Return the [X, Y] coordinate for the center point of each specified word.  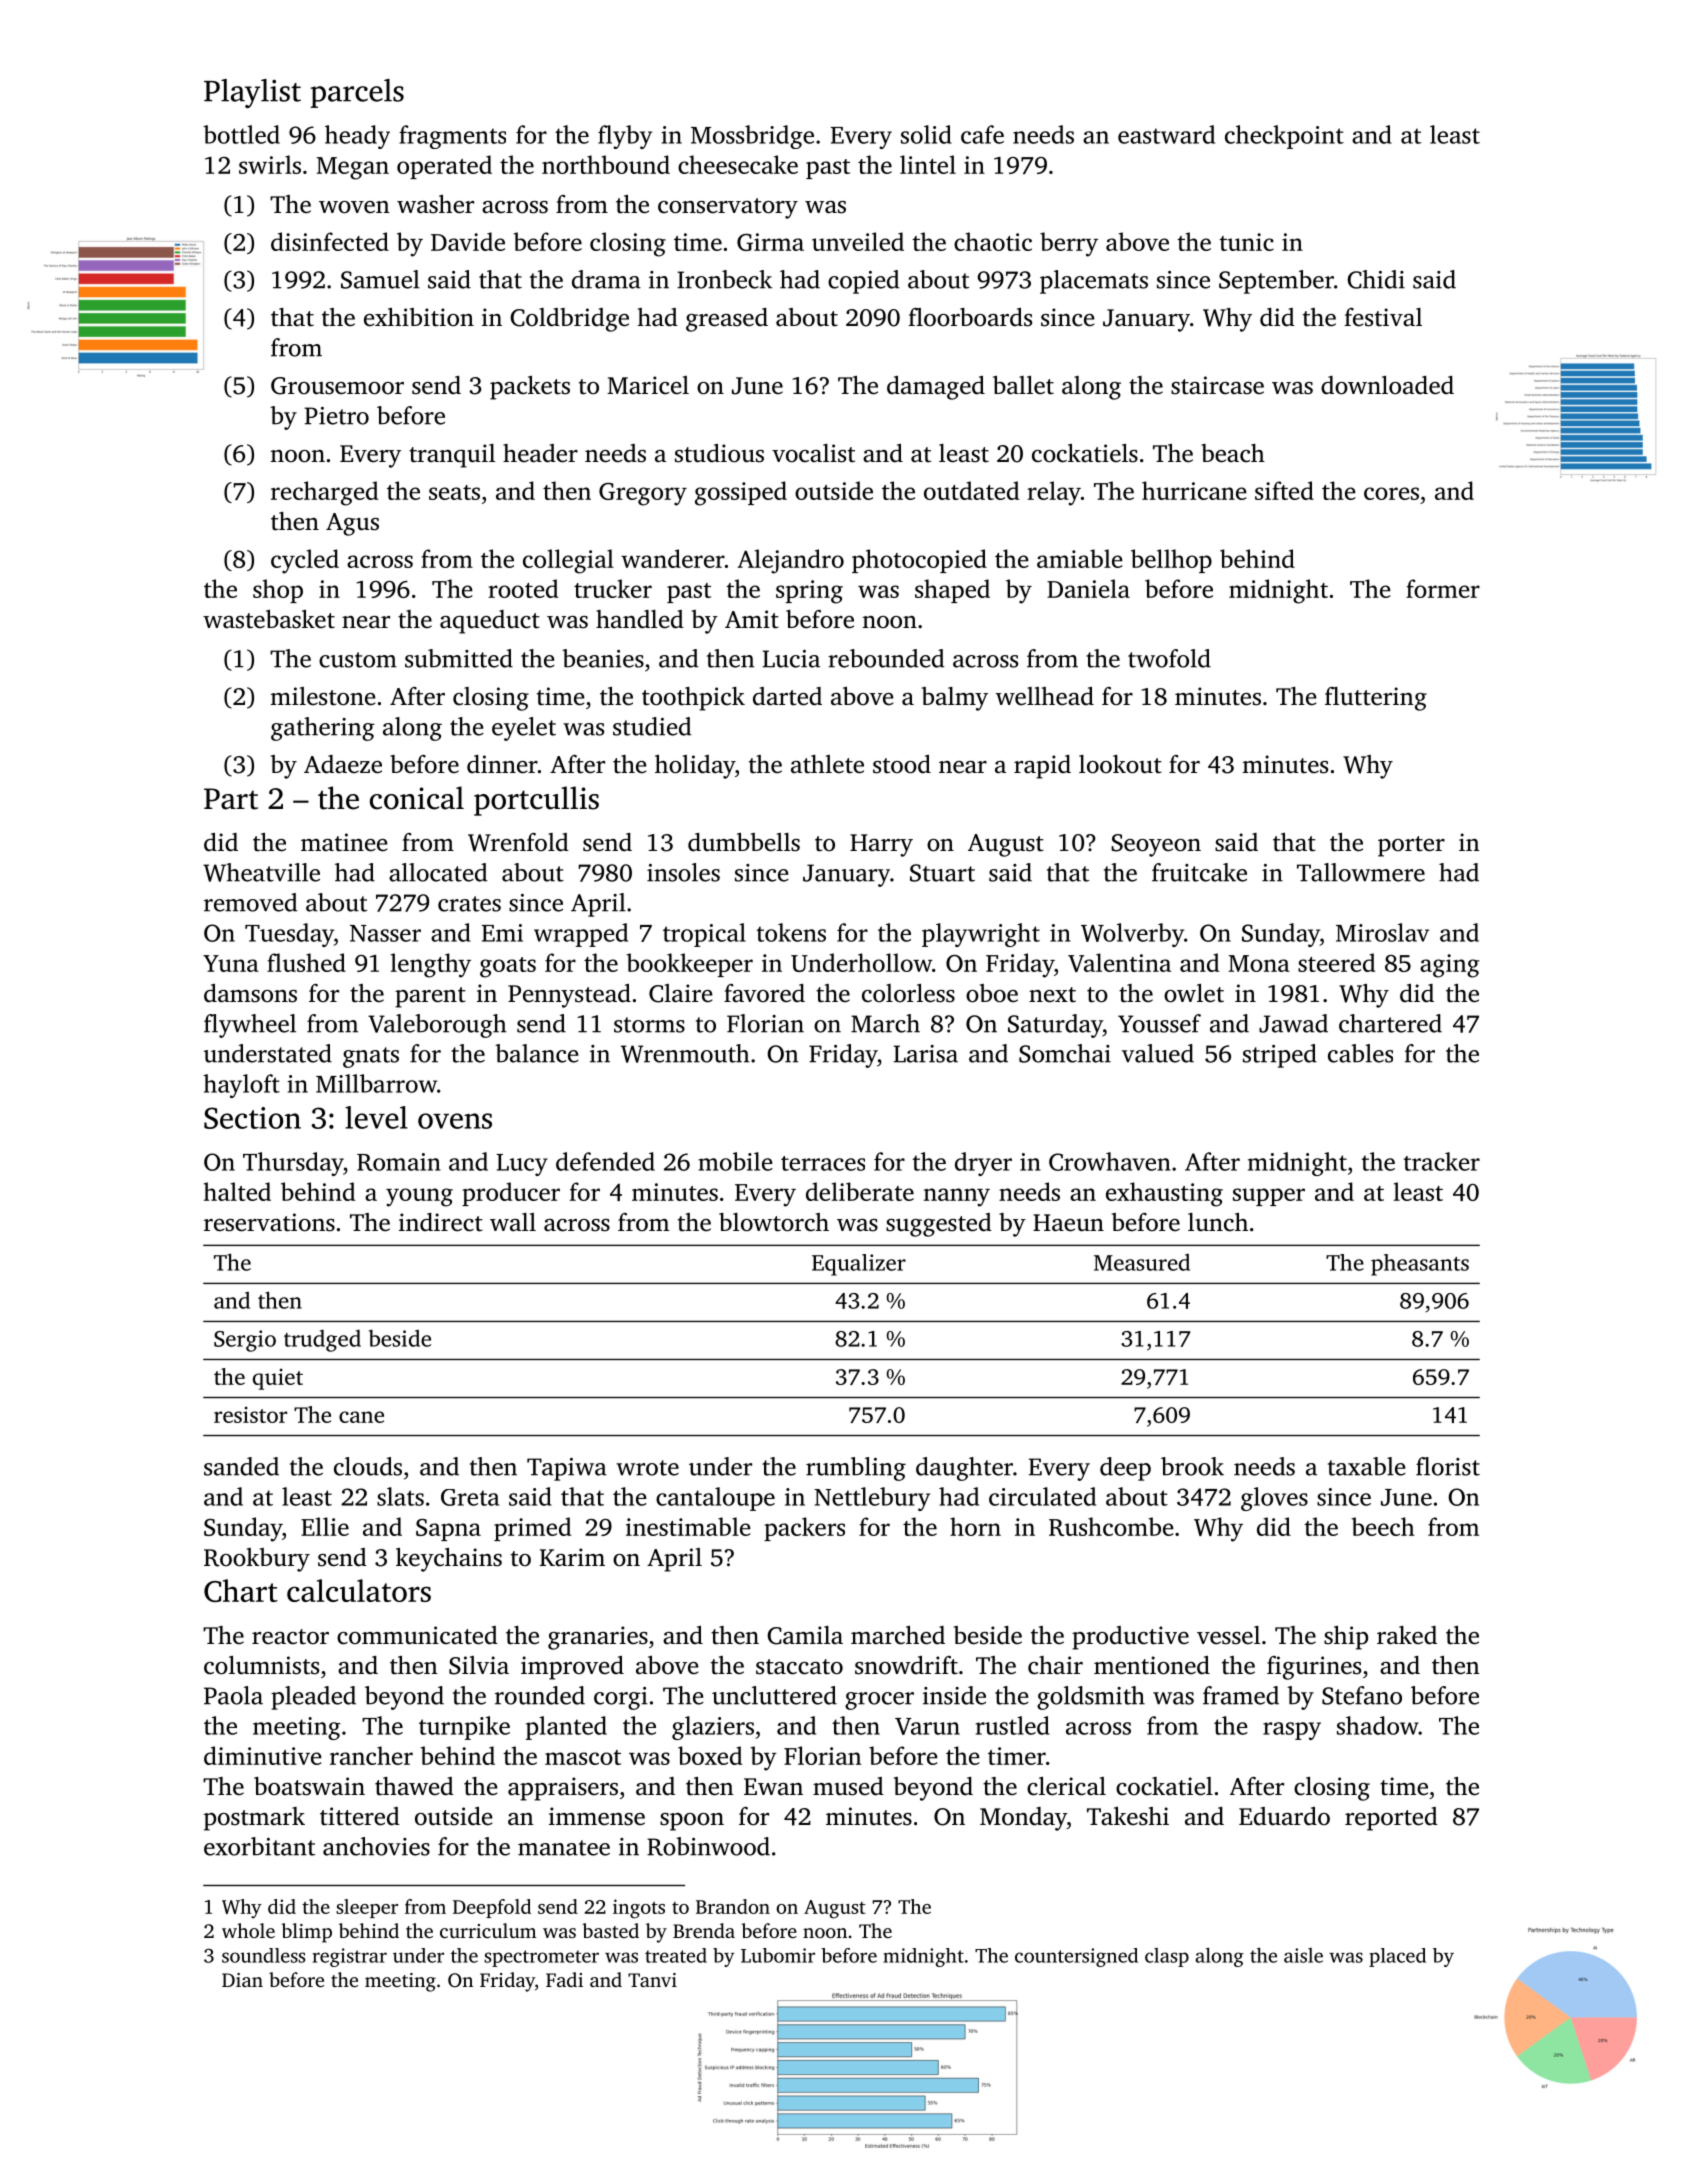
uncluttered [774, 1695]
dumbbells [744, 842]
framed [1241, 1695]
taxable [1367, 1466]
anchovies [376, 1846]
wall [513, 1222]
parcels [357, 93]
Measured [1142, 1262]
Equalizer [859, 1265]
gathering [323, 729]
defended [605, 1161]
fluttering [1376, 699]
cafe [982, 134]
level [376, 1117]
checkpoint [1284, 137]
